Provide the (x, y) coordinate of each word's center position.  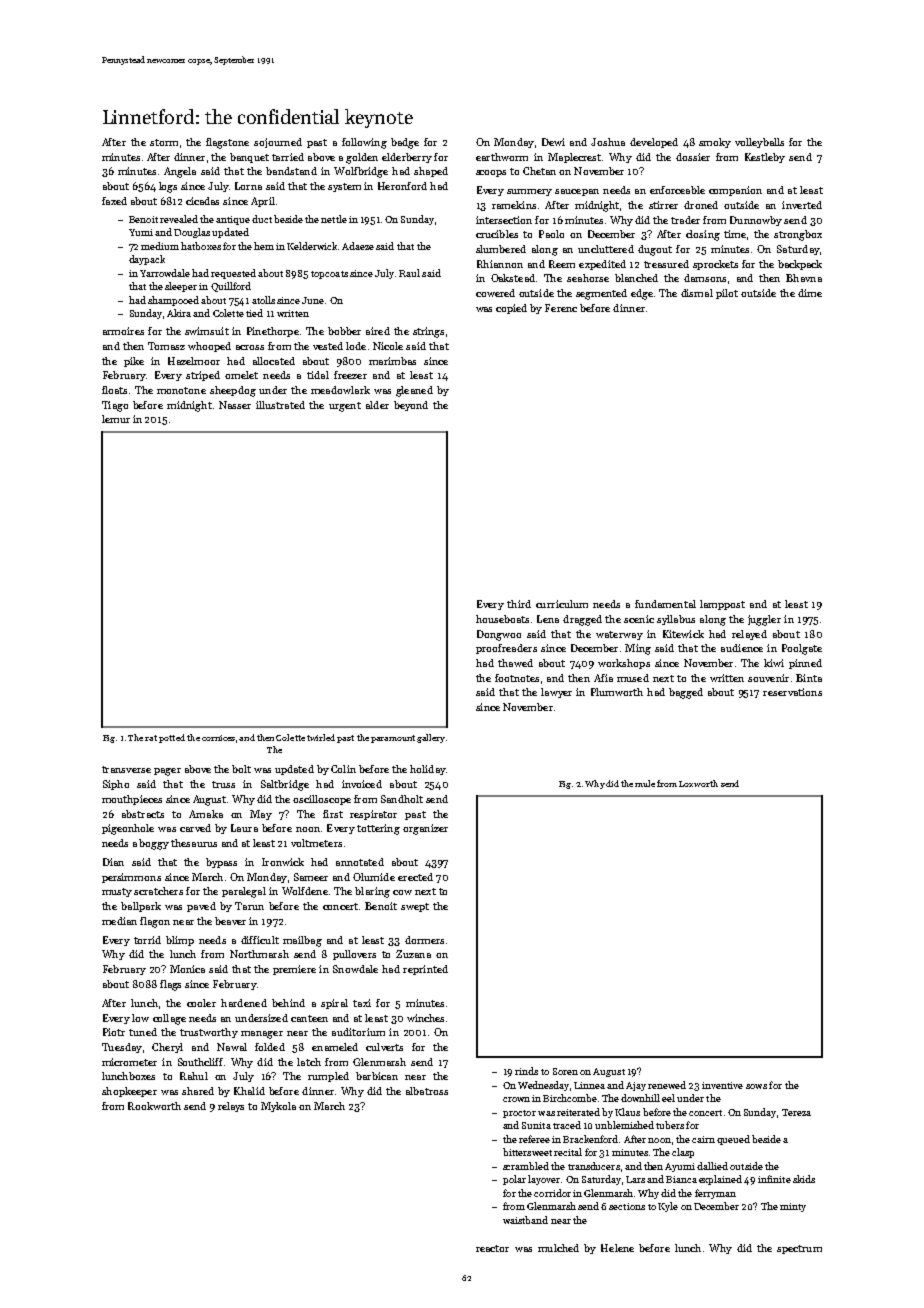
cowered (495, 293)
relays (231, 1107)
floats (114, 390)
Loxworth (698, 783)
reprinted (425, 970)
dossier (693, 157)
